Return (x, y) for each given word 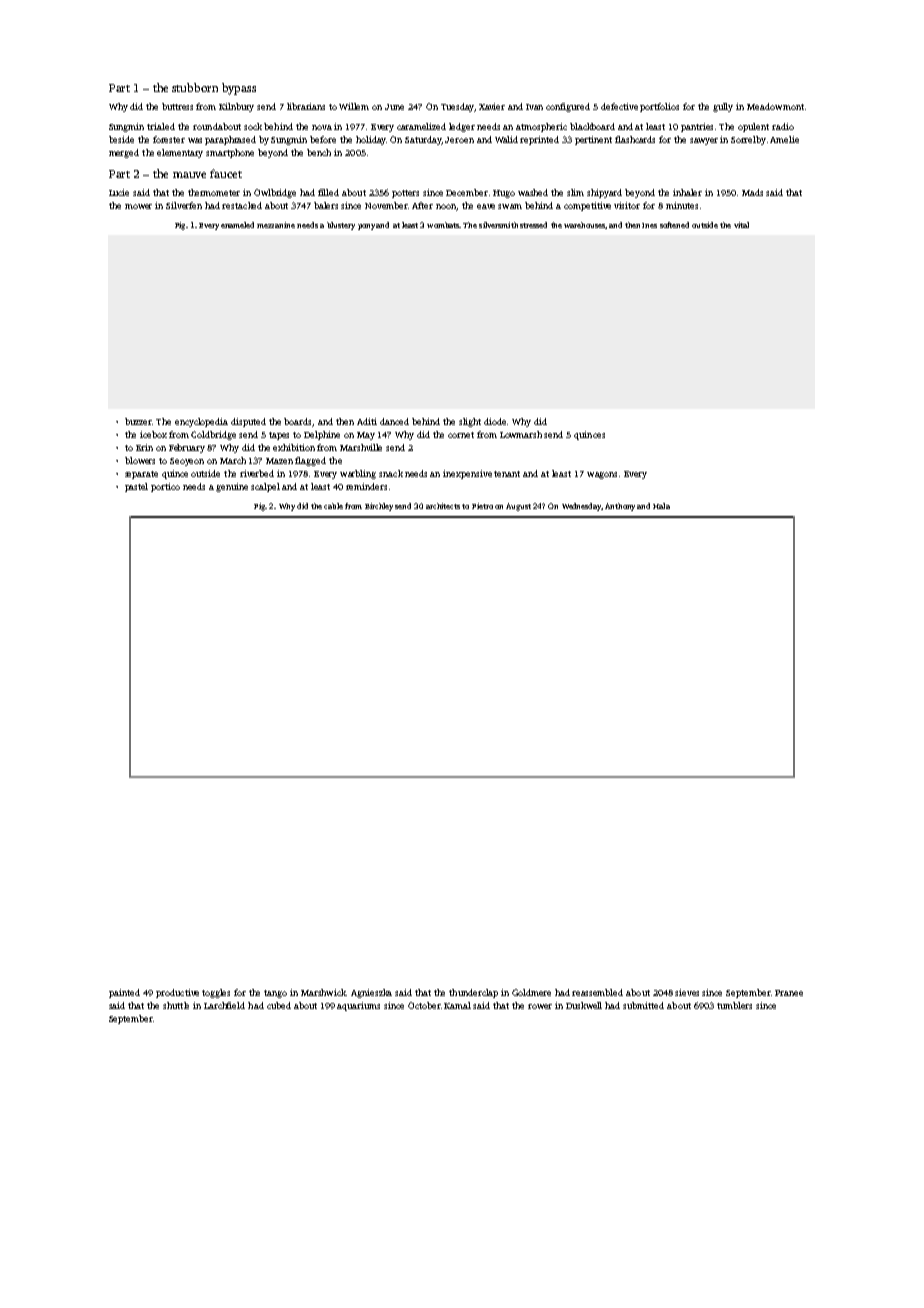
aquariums (358, 1006)
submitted (643, 1005)
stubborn (195, 87)
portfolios (659, 107)
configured (568, 107)
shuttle (176, 1005)
